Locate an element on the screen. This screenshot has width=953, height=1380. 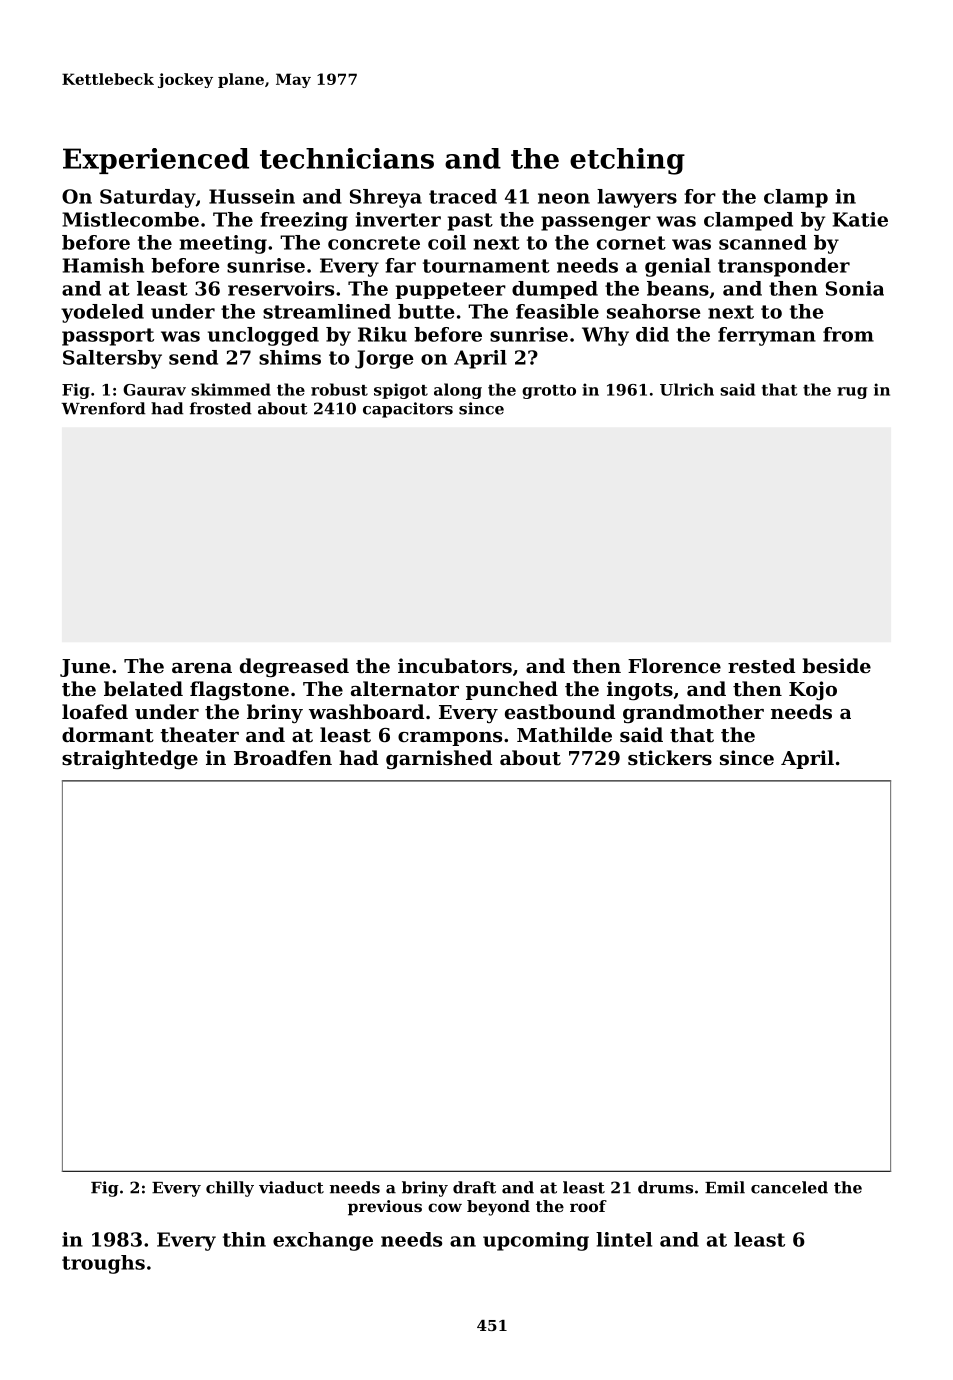
etching is located at coordinates (627, 161).
